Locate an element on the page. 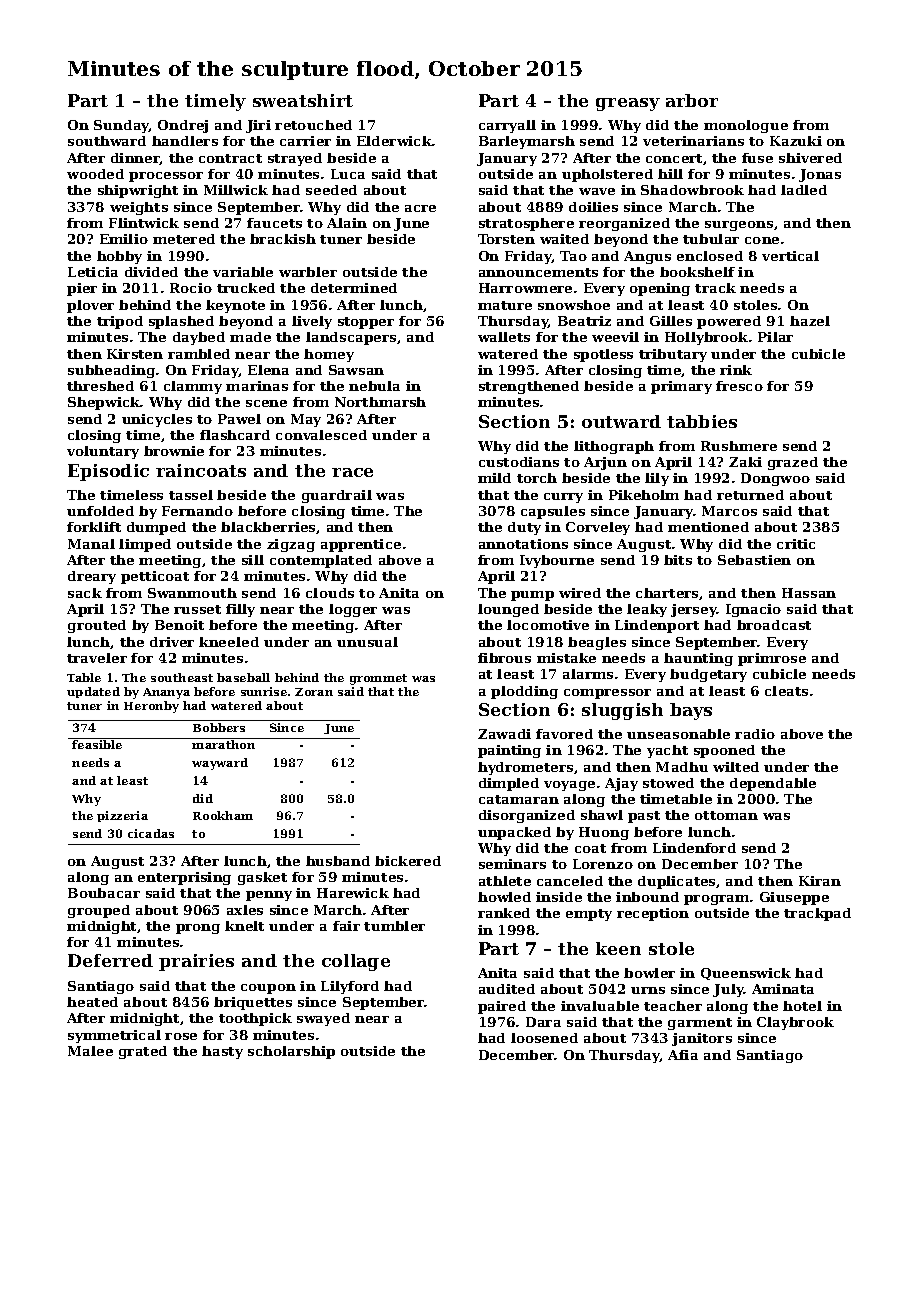 This document has width=924, height=1308. keynote is located at coordinates (235, 306).
